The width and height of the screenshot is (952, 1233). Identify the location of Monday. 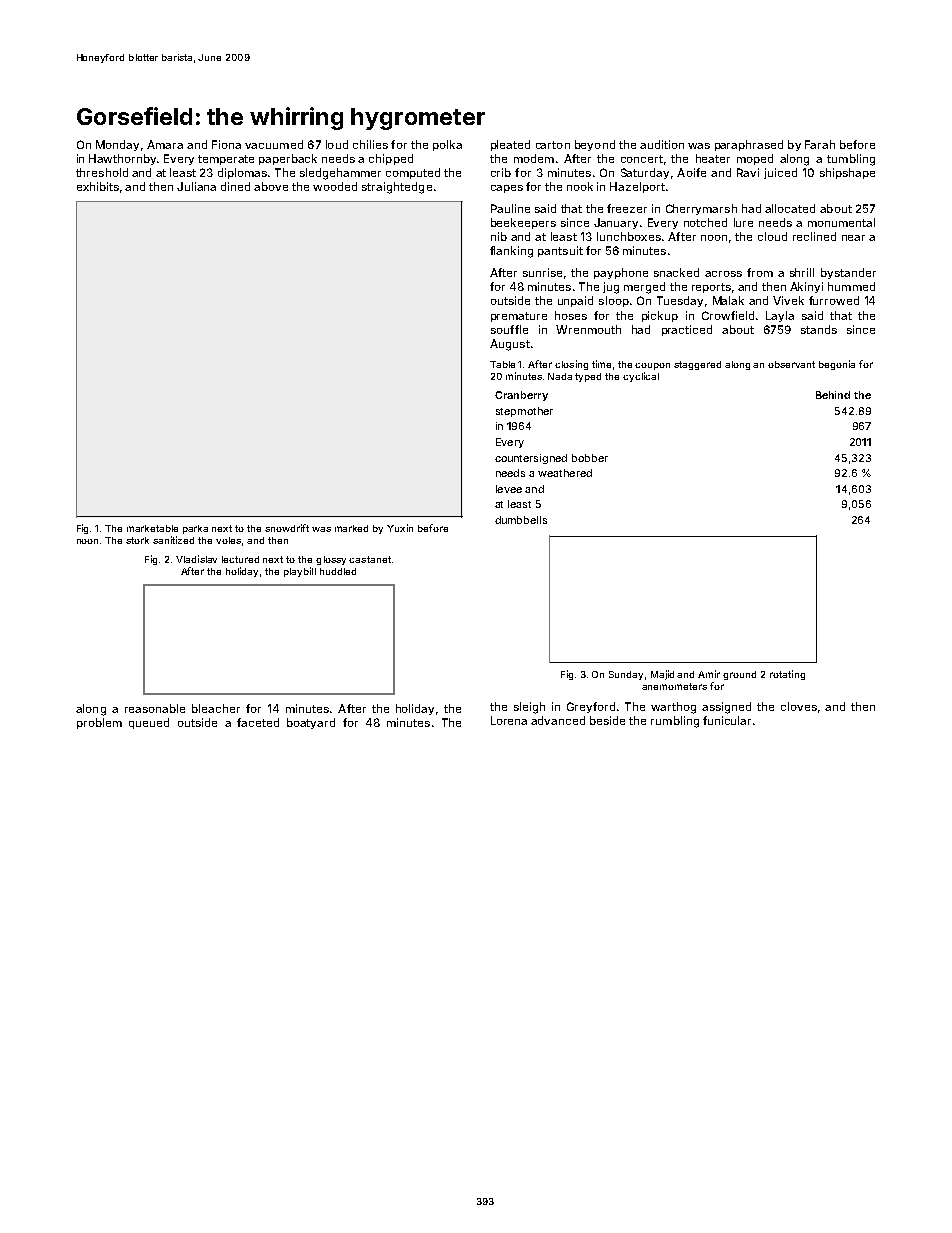
(117, 145).
